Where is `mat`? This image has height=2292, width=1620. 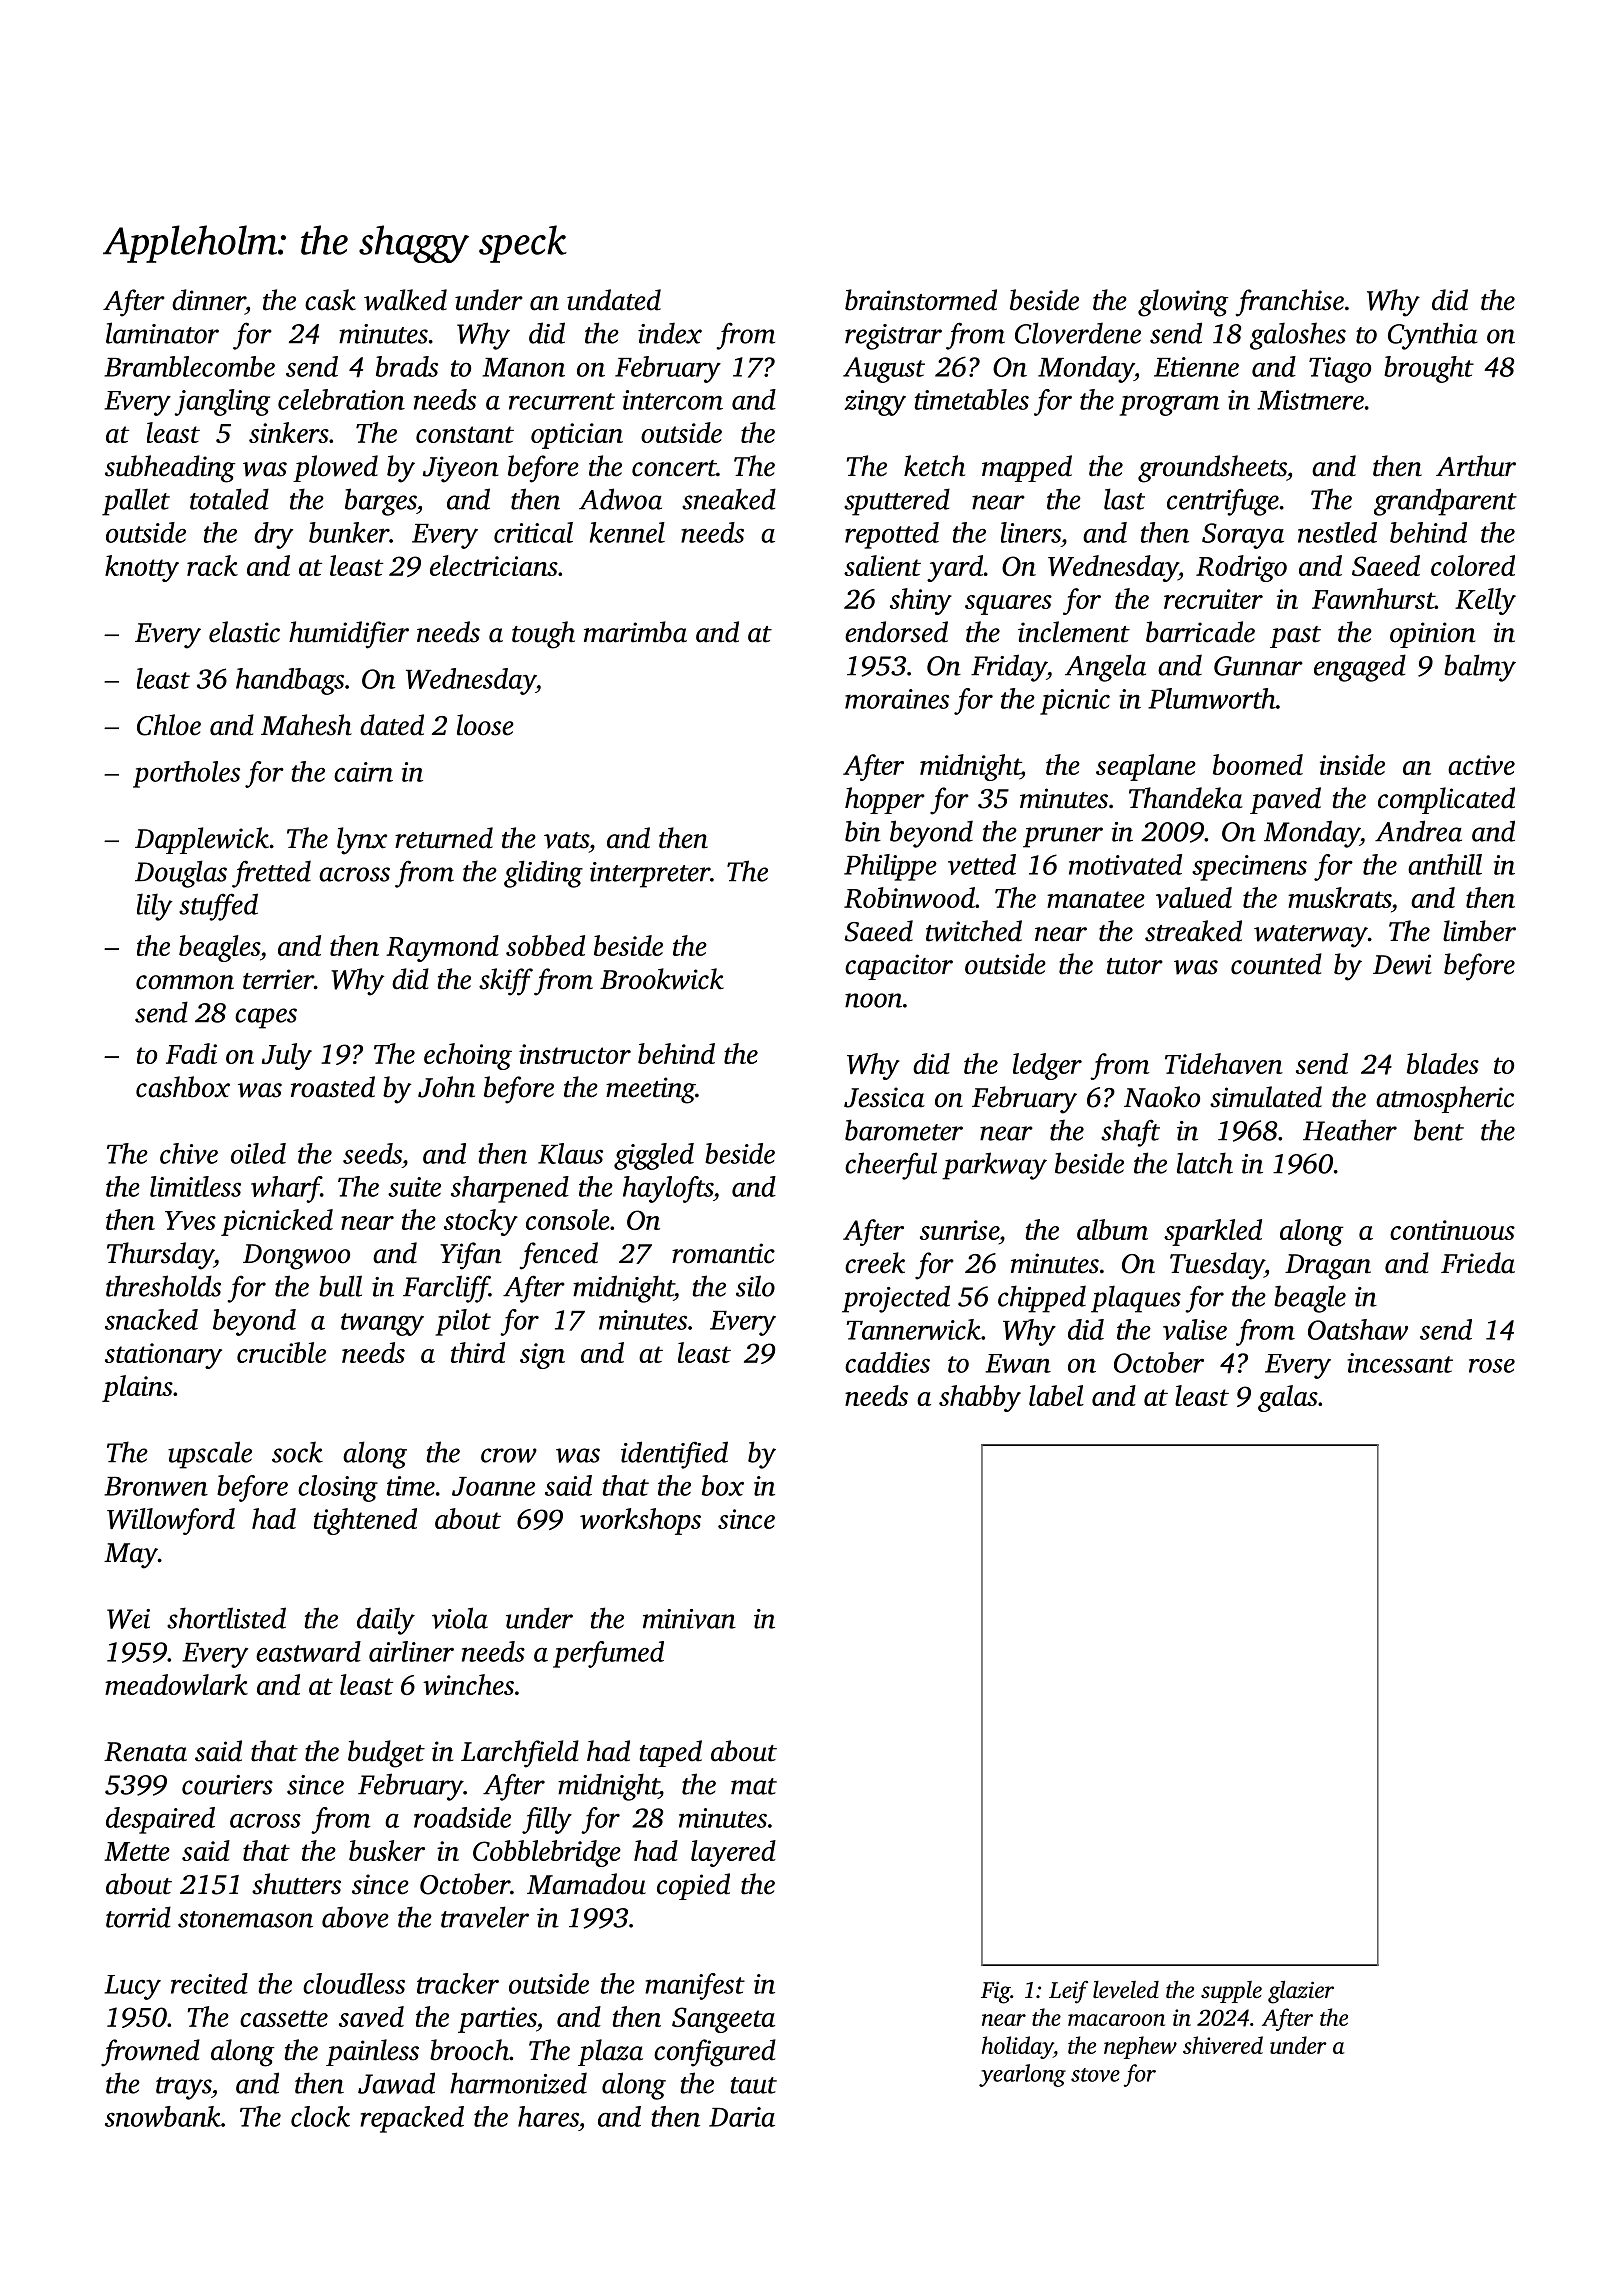 mat is located at coordinates (754, 1786).
